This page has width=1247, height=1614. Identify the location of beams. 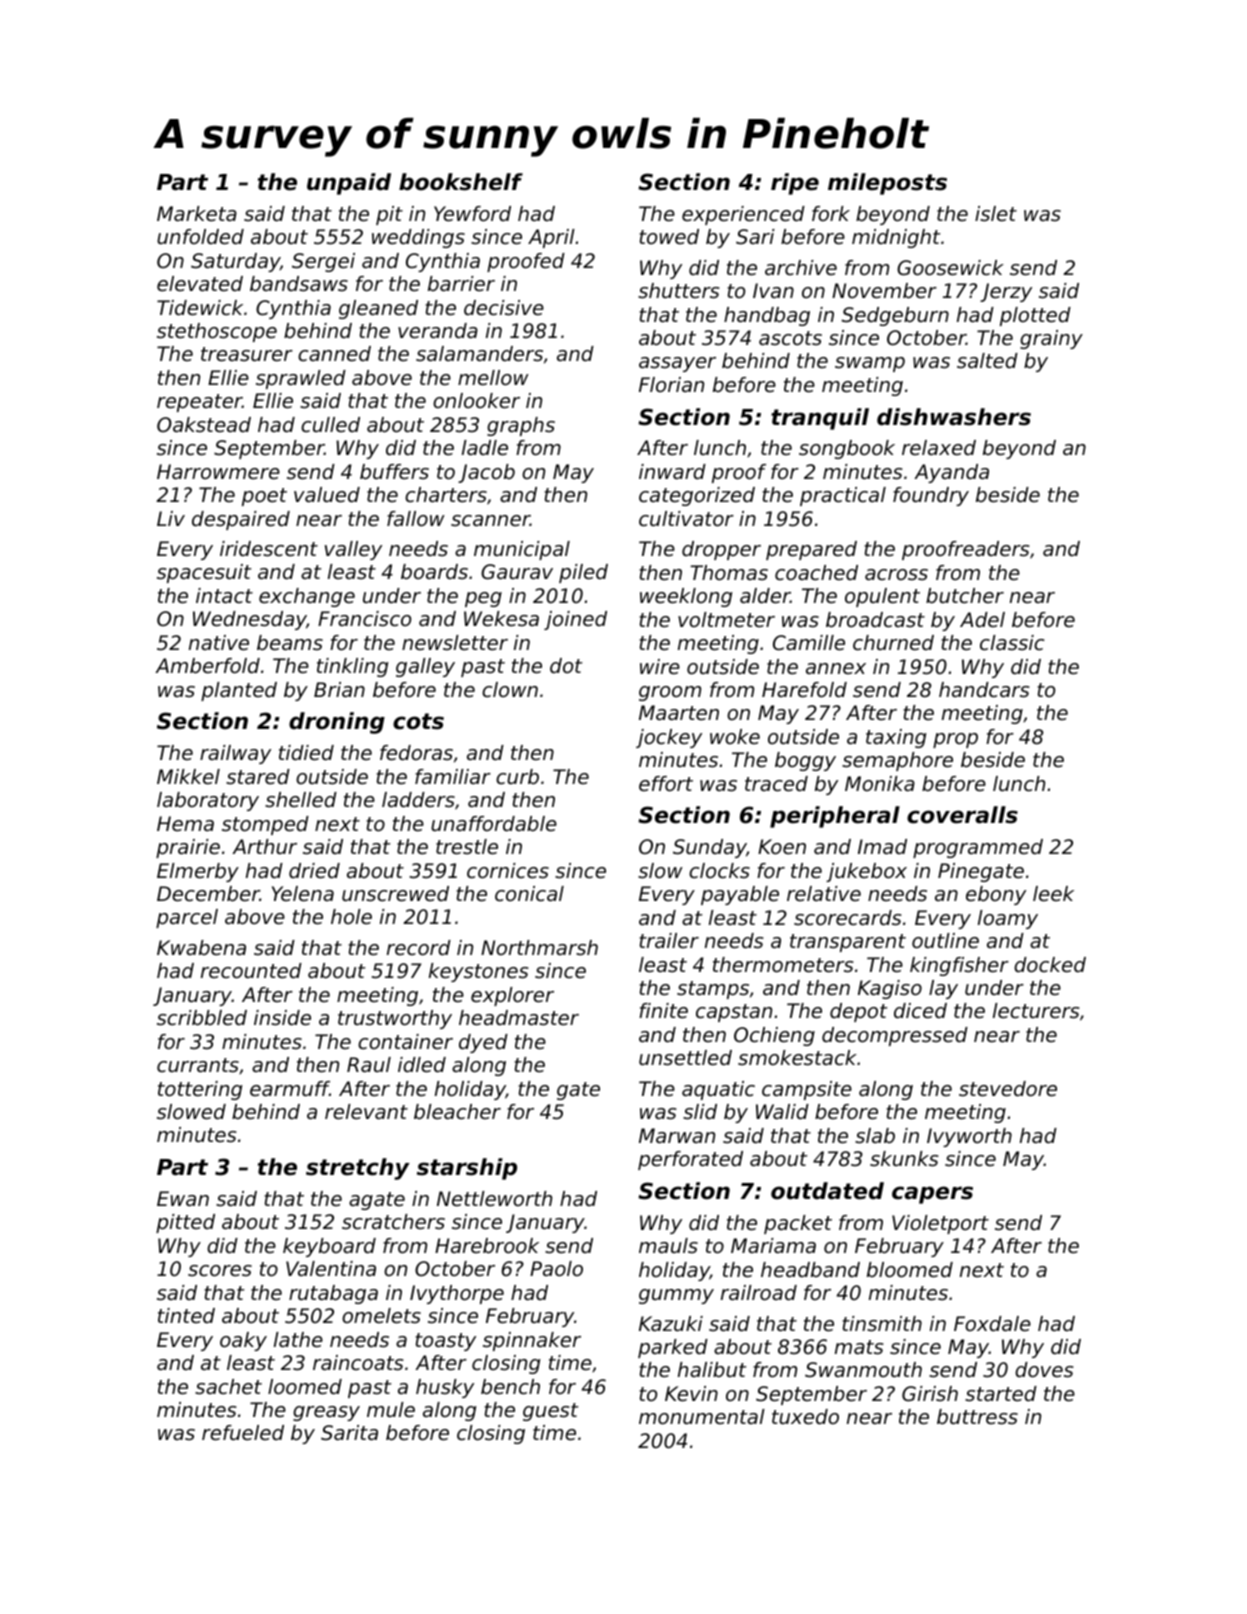
(290, 643).
